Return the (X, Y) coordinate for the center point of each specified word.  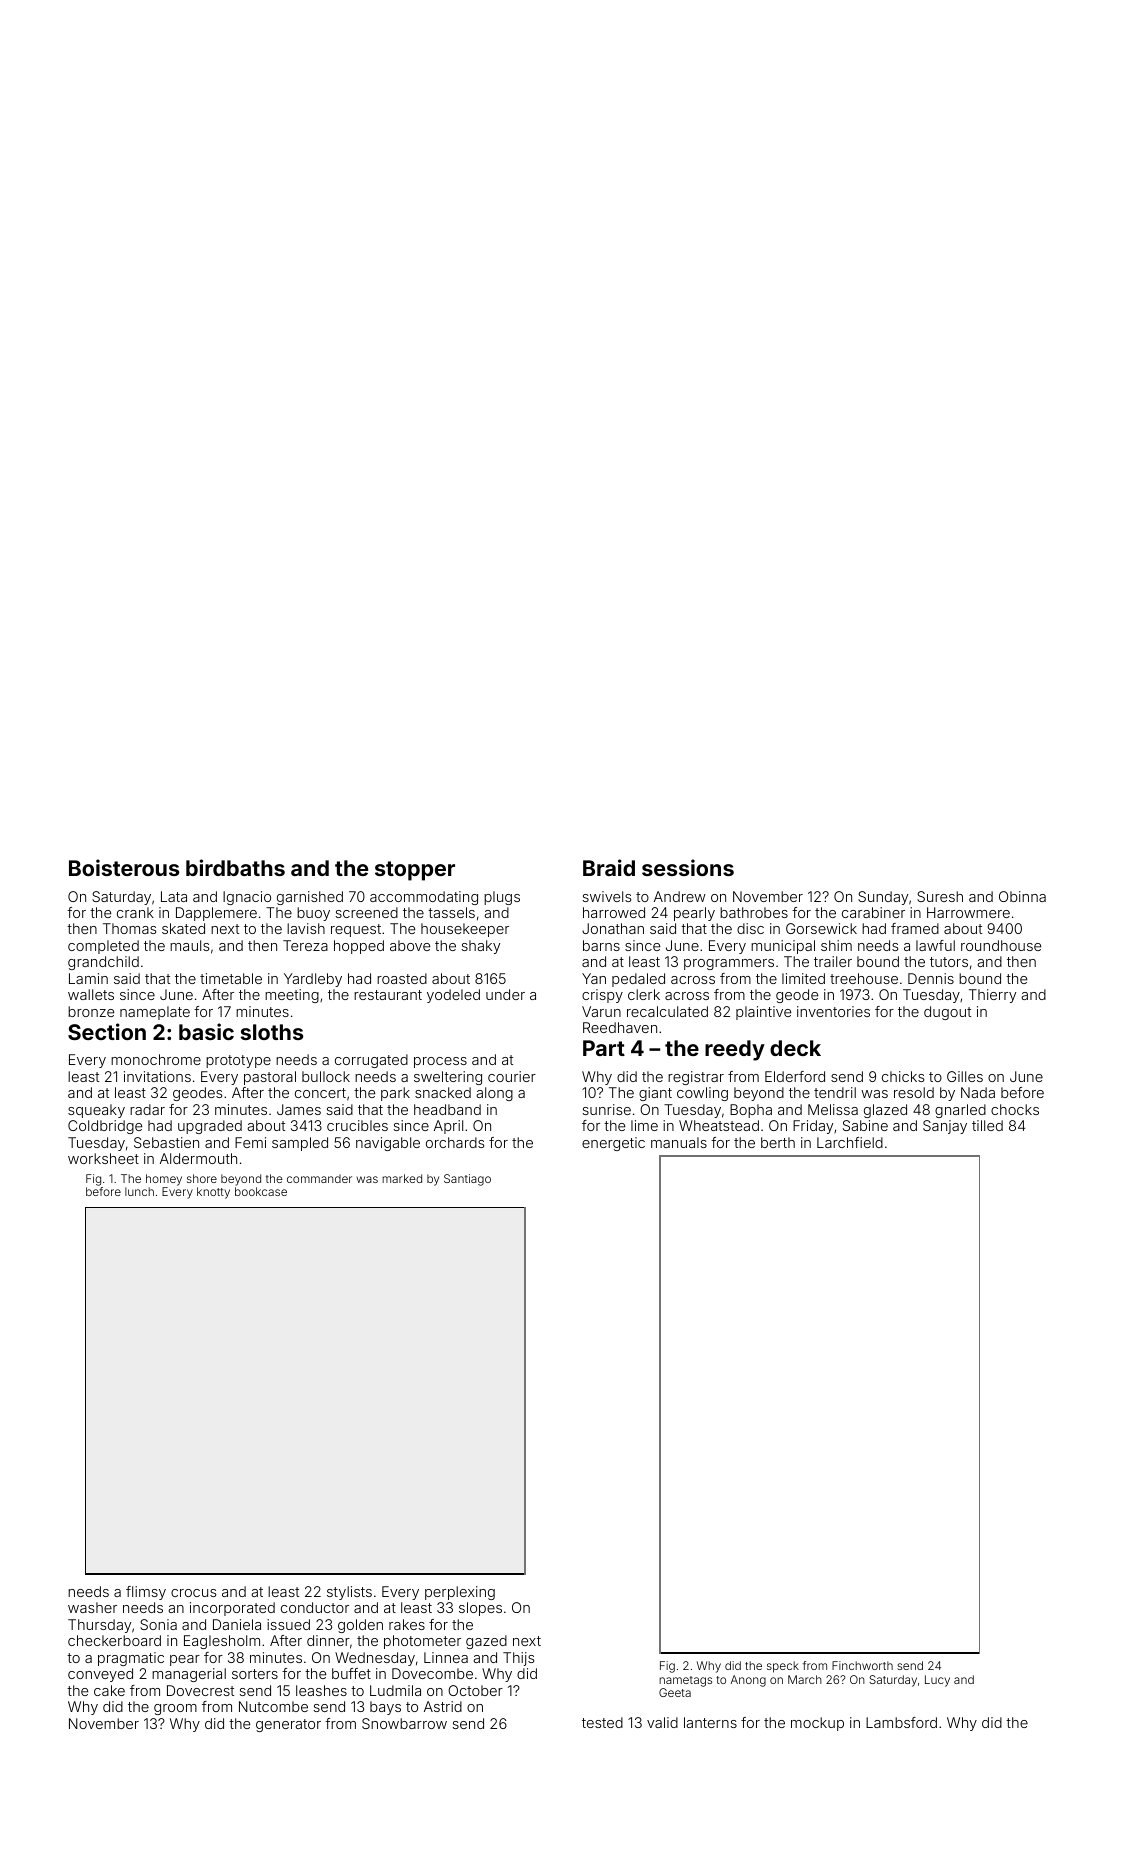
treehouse (864, 978)
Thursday (99, 1626)
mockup (817, 1724)
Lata (174, 896)
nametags (685, 1681)
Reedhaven (620, 1027)
